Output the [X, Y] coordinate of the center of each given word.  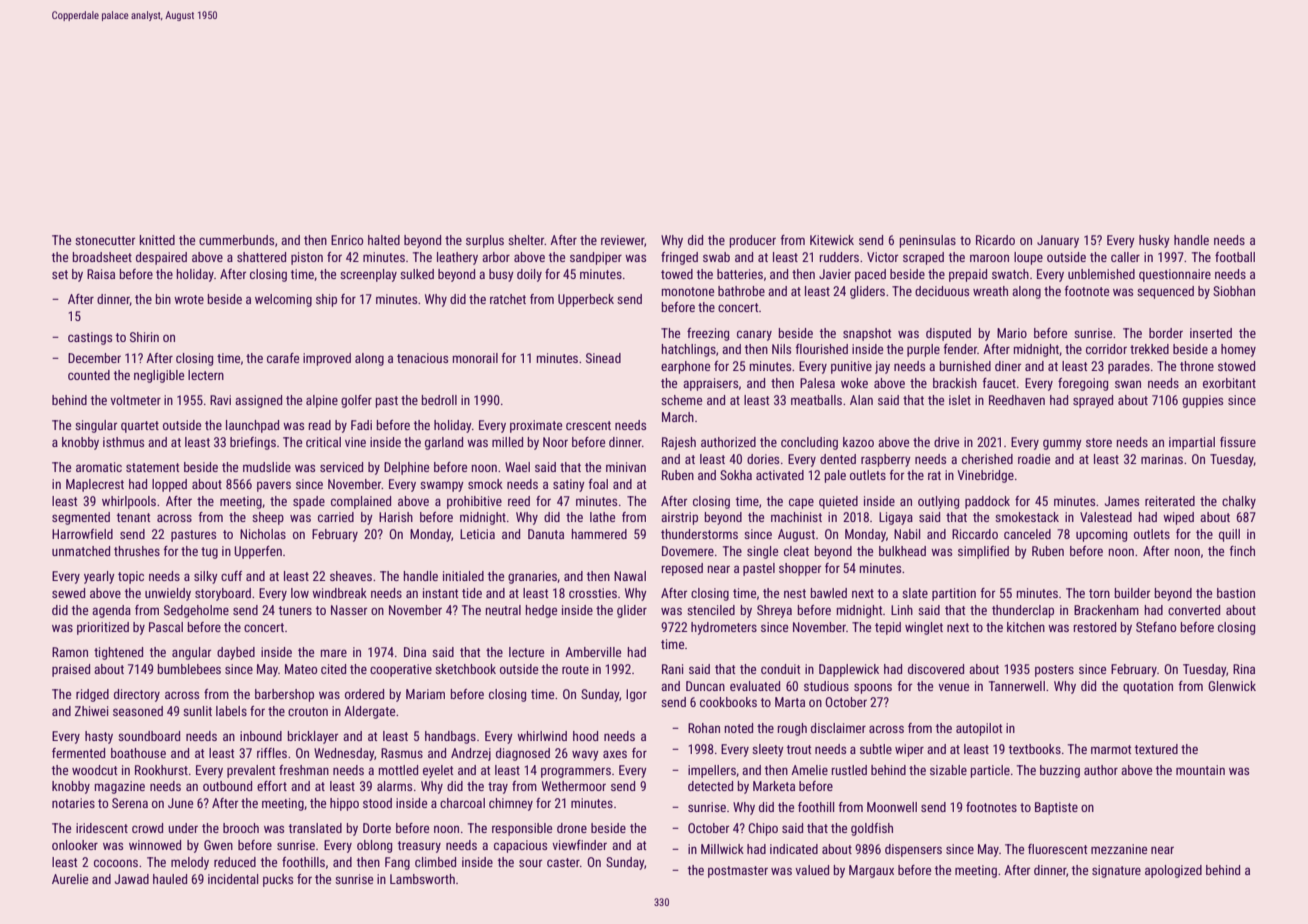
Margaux [871, 871]
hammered [599, 534]
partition [954, 594]
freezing [708, 334]
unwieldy [168, 594]
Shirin [144, 337]
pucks [278, 880]
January [1058, 241]
